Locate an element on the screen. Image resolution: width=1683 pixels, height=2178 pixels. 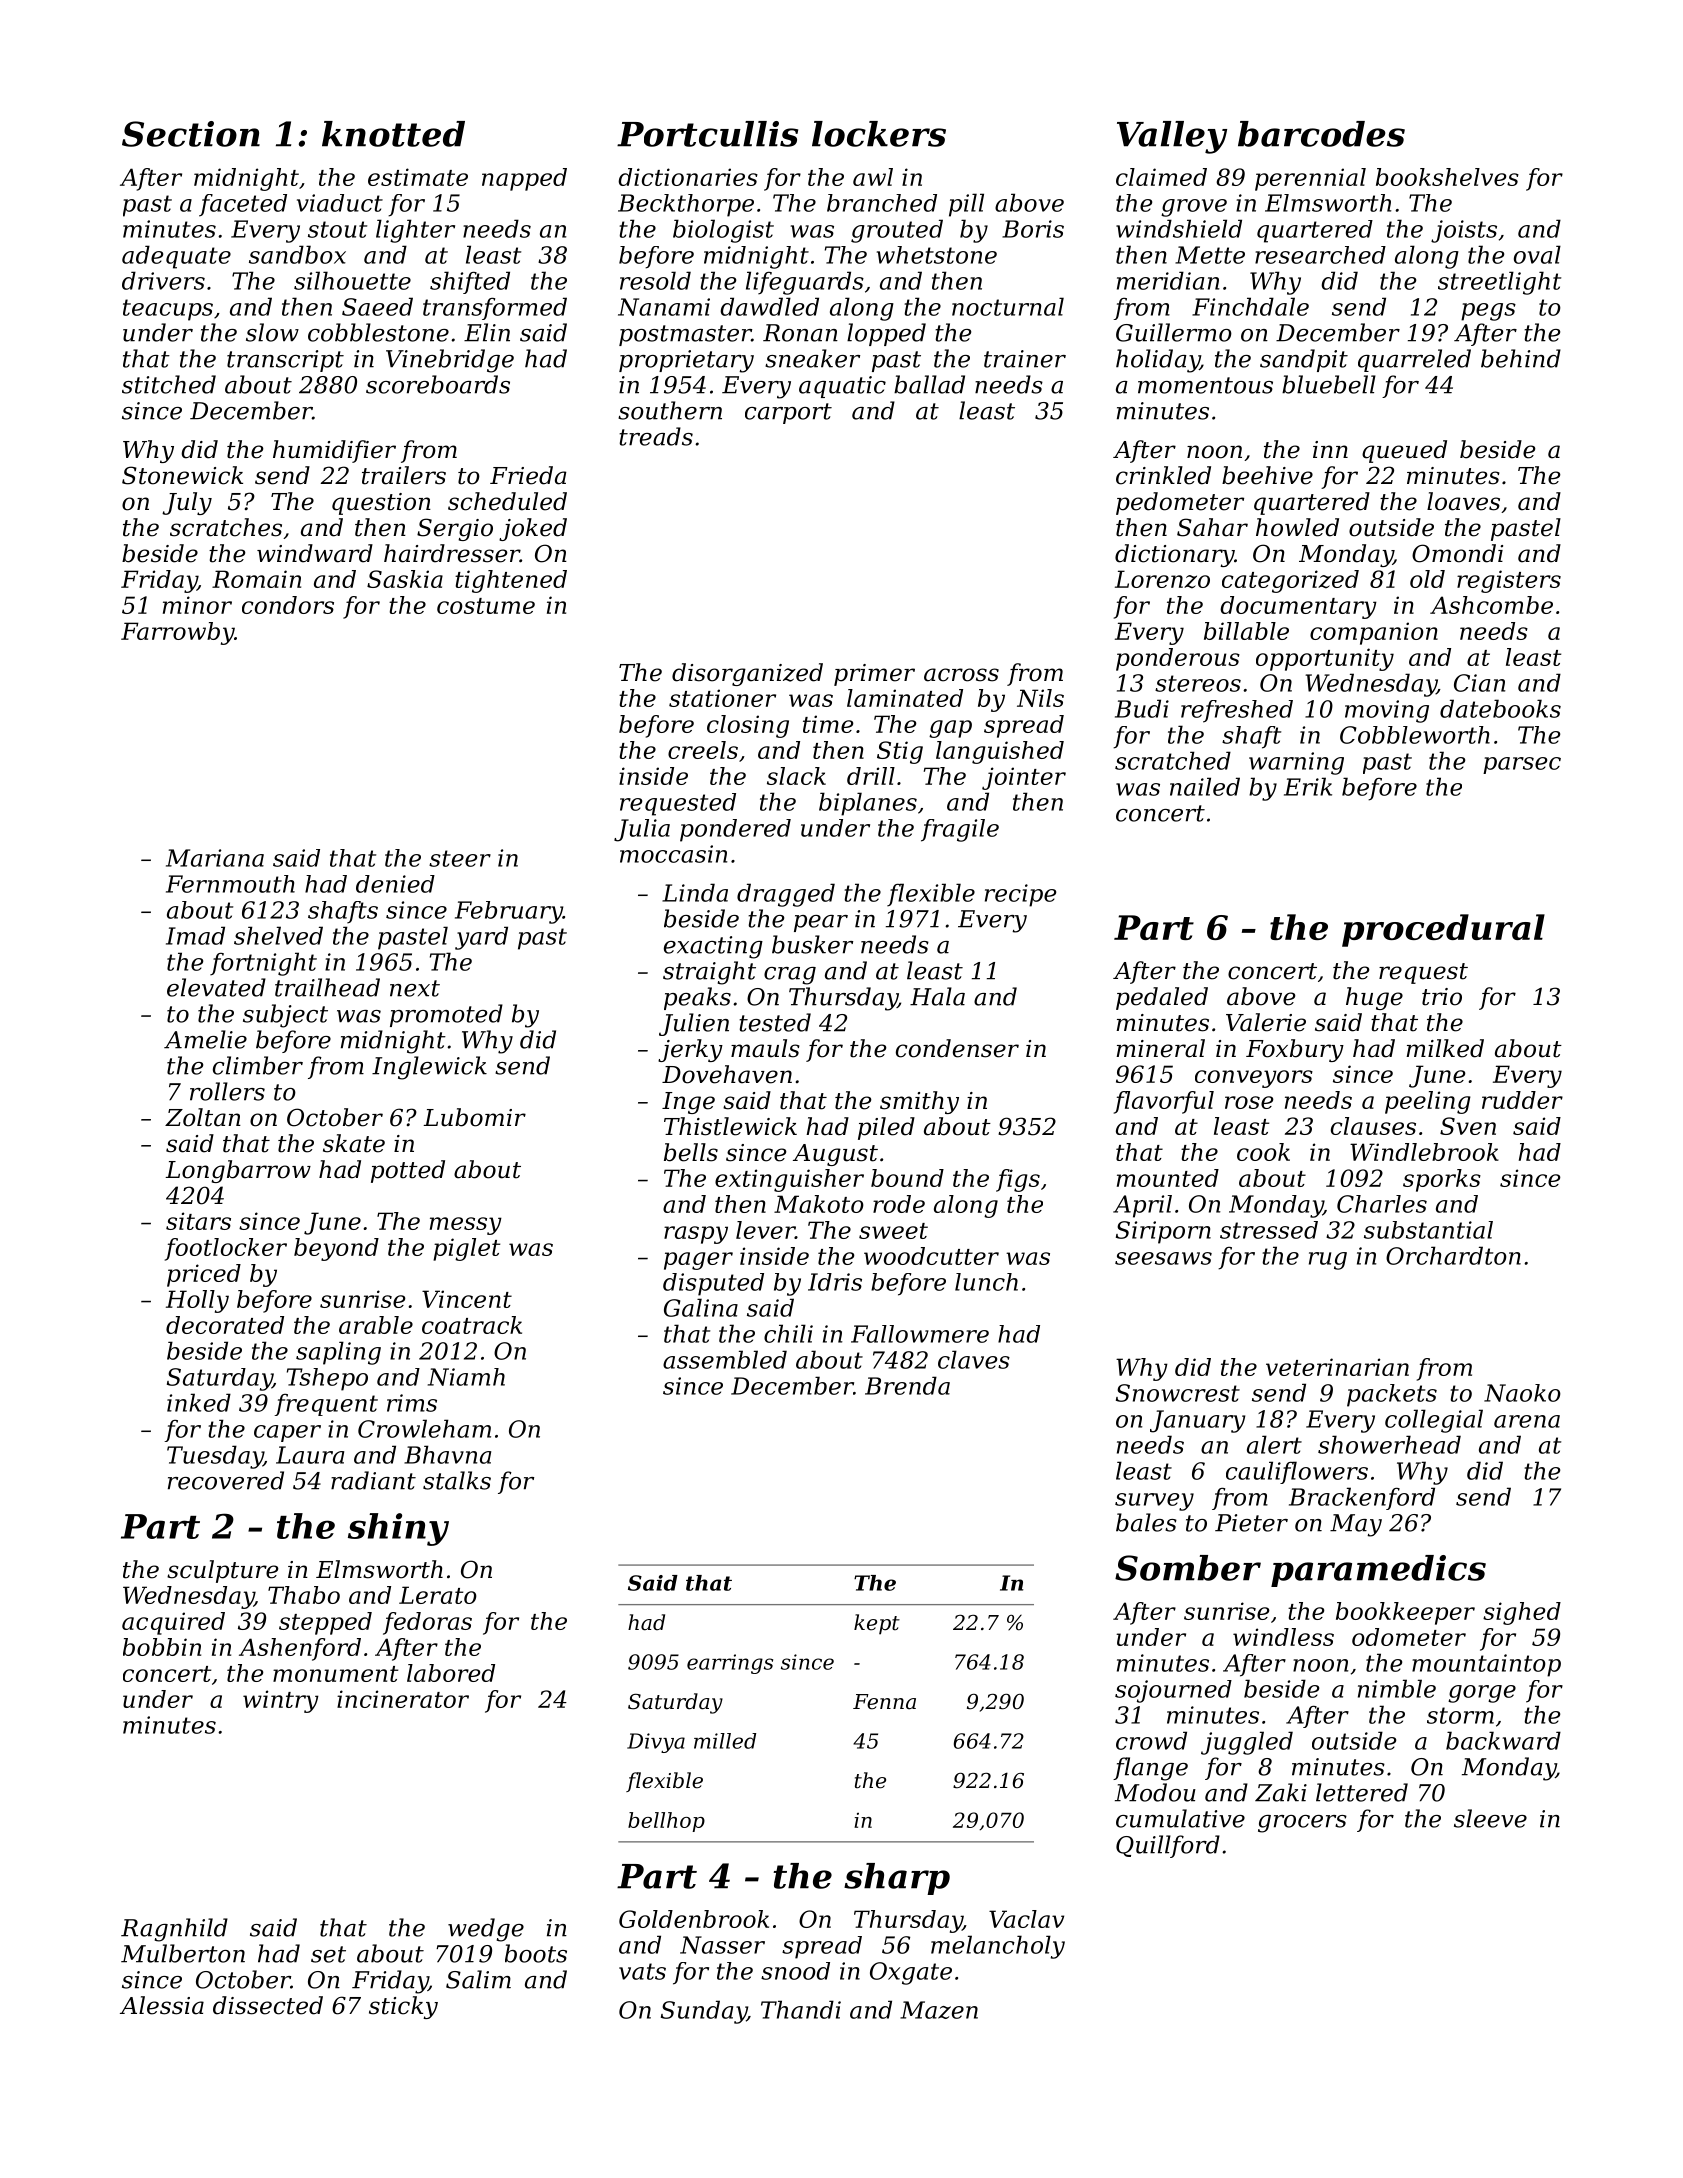
coatrack is located at coordinates (472, 1325).
